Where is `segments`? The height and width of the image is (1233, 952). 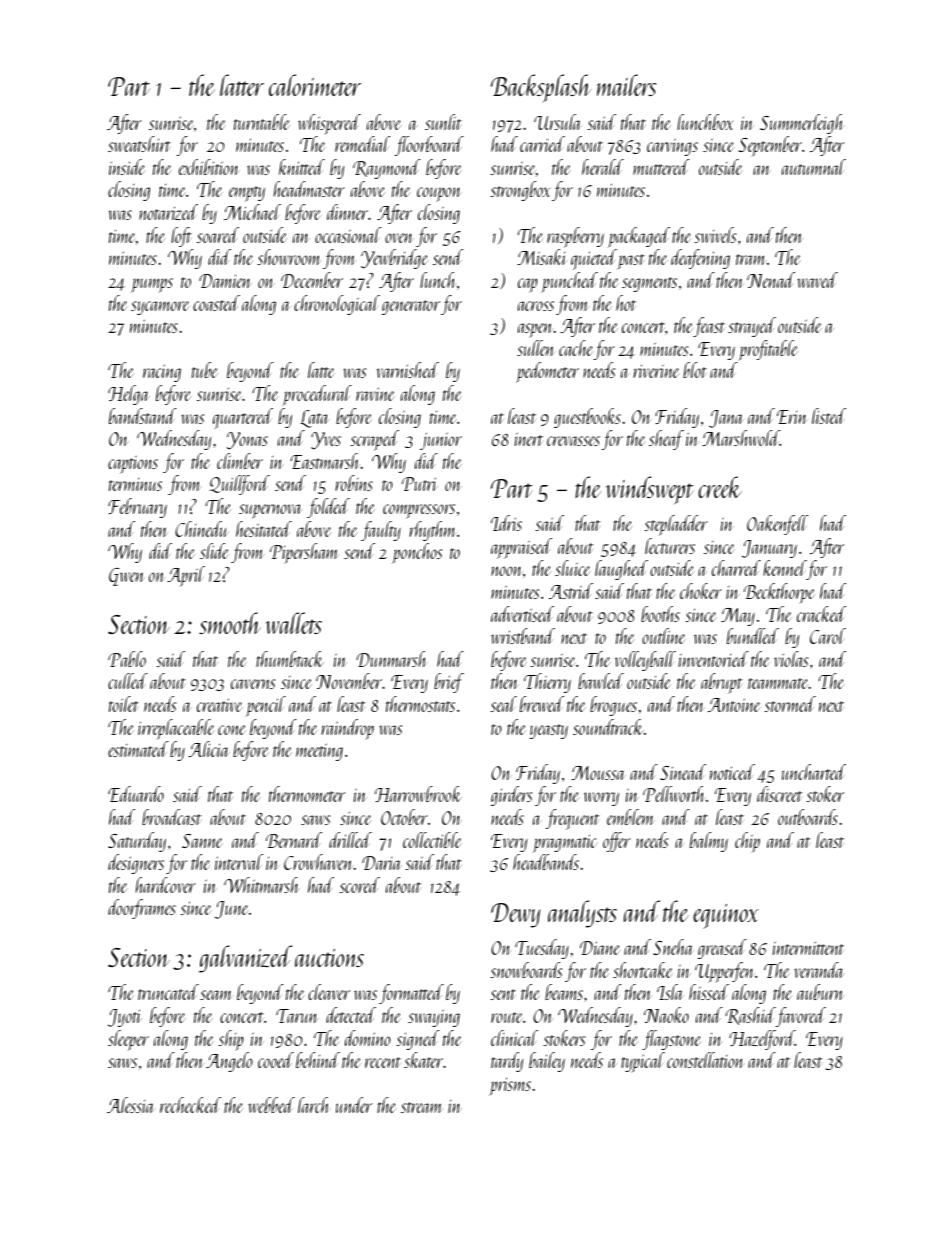 segments is located at coordinates (649, 284).
